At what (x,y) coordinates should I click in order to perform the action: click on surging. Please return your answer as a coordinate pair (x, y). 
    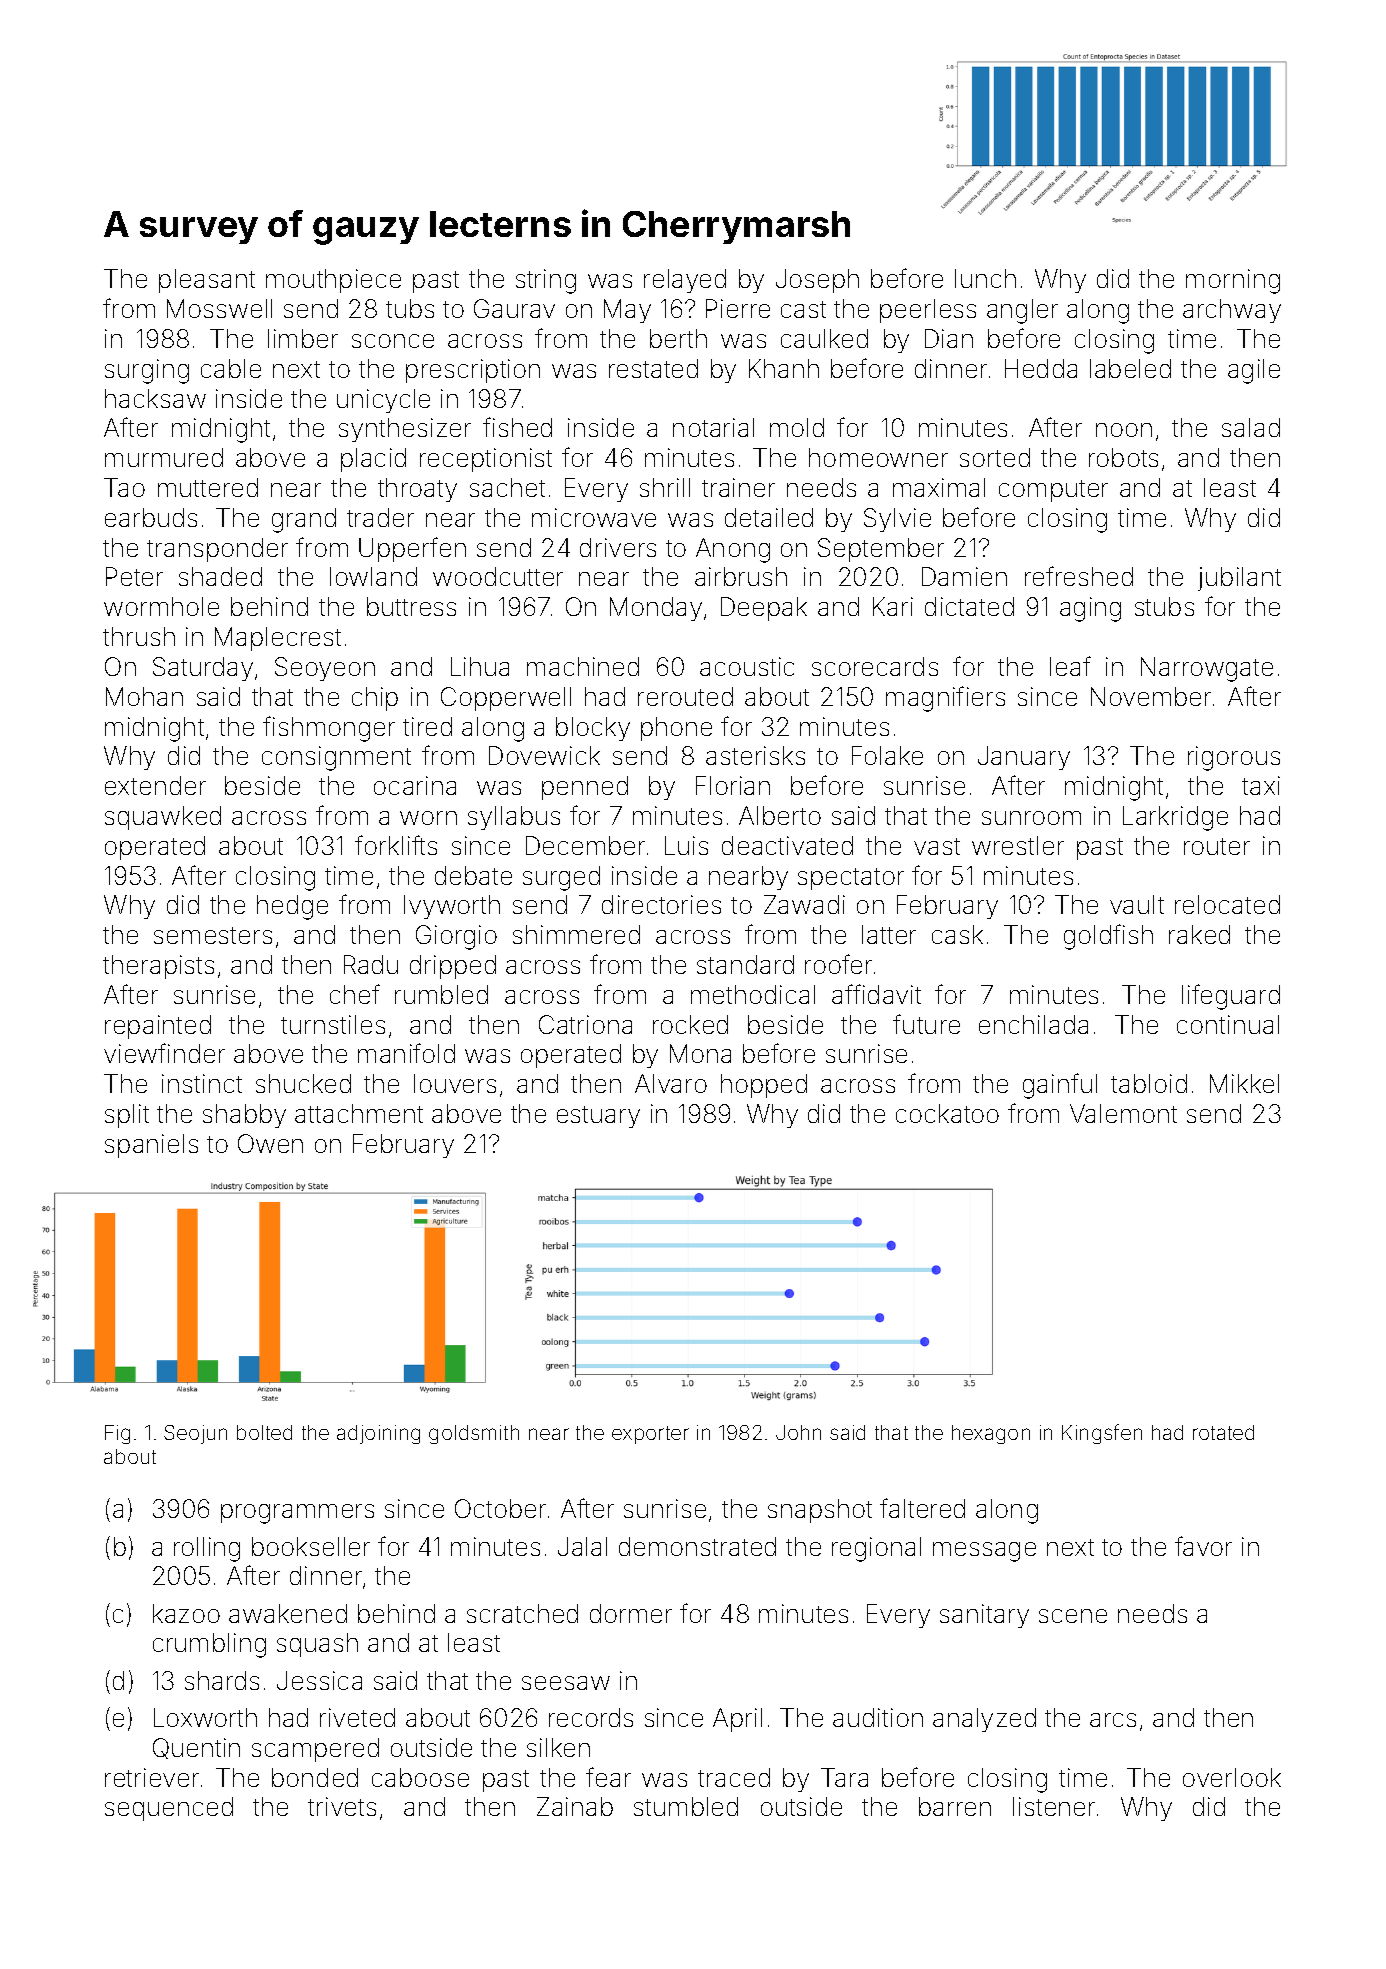
    Looking at the image, I should click on (147, 371).
